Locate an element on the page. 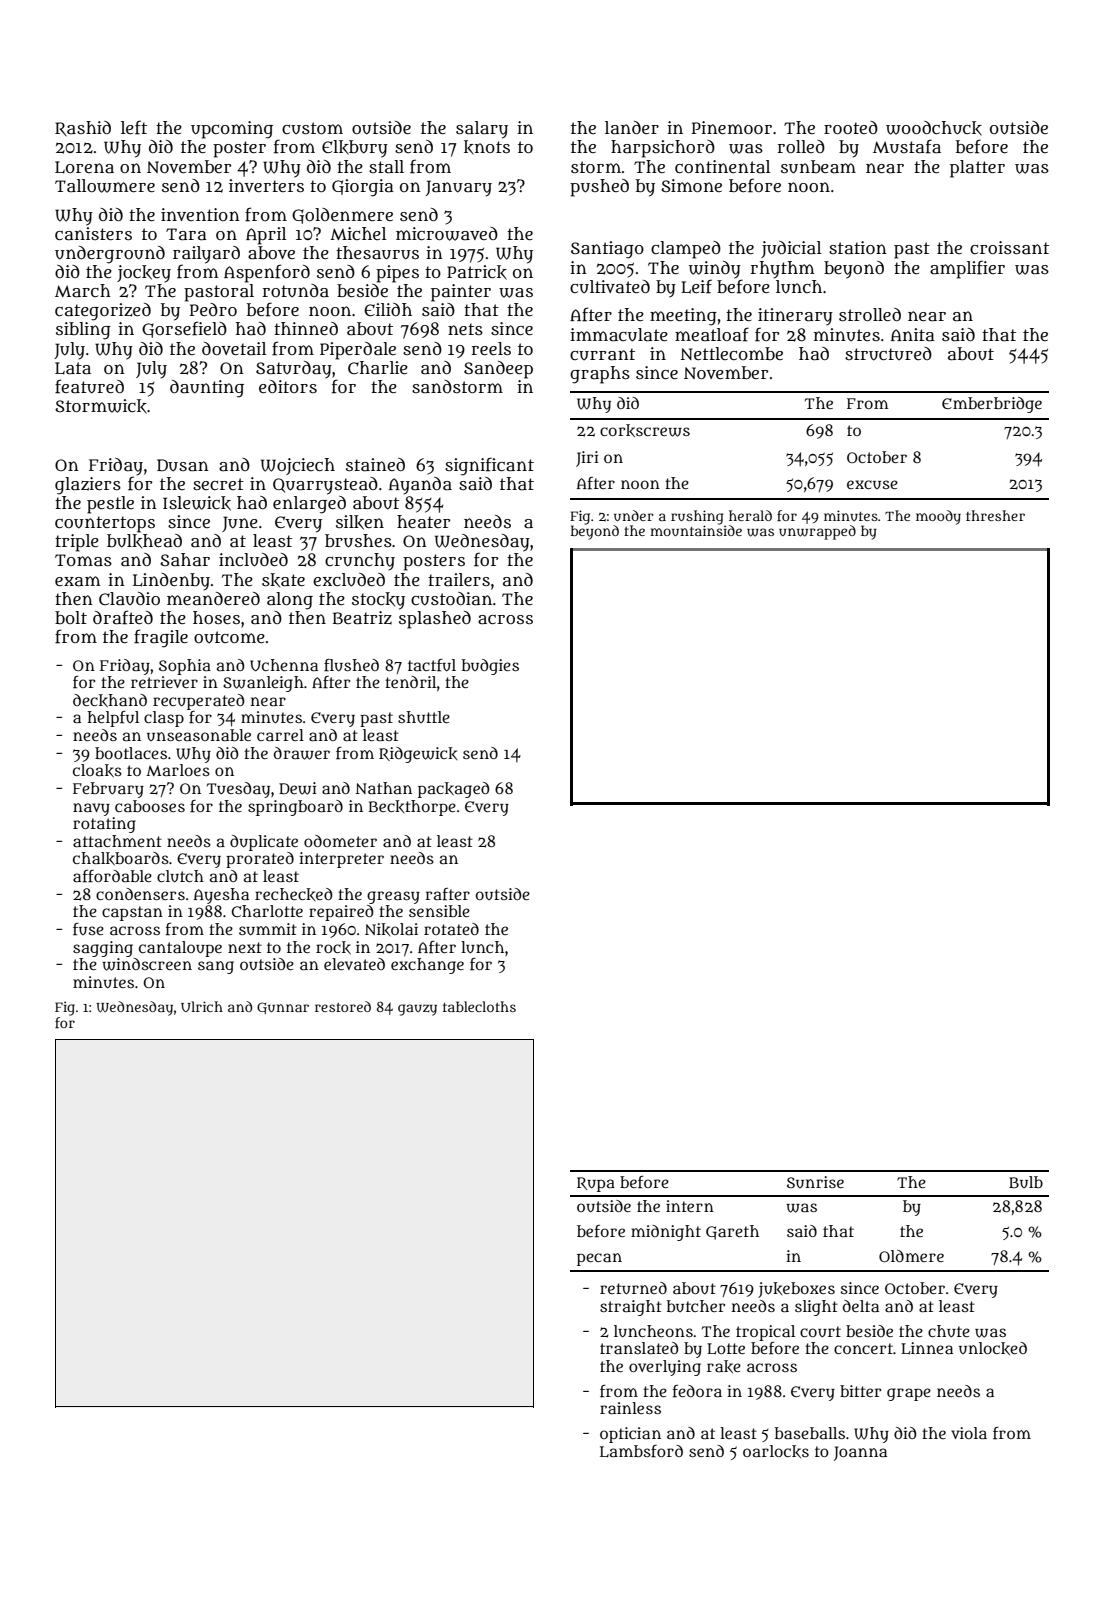 This document has width=1104, height=1598. reels is located at coordinates (491, 348).
